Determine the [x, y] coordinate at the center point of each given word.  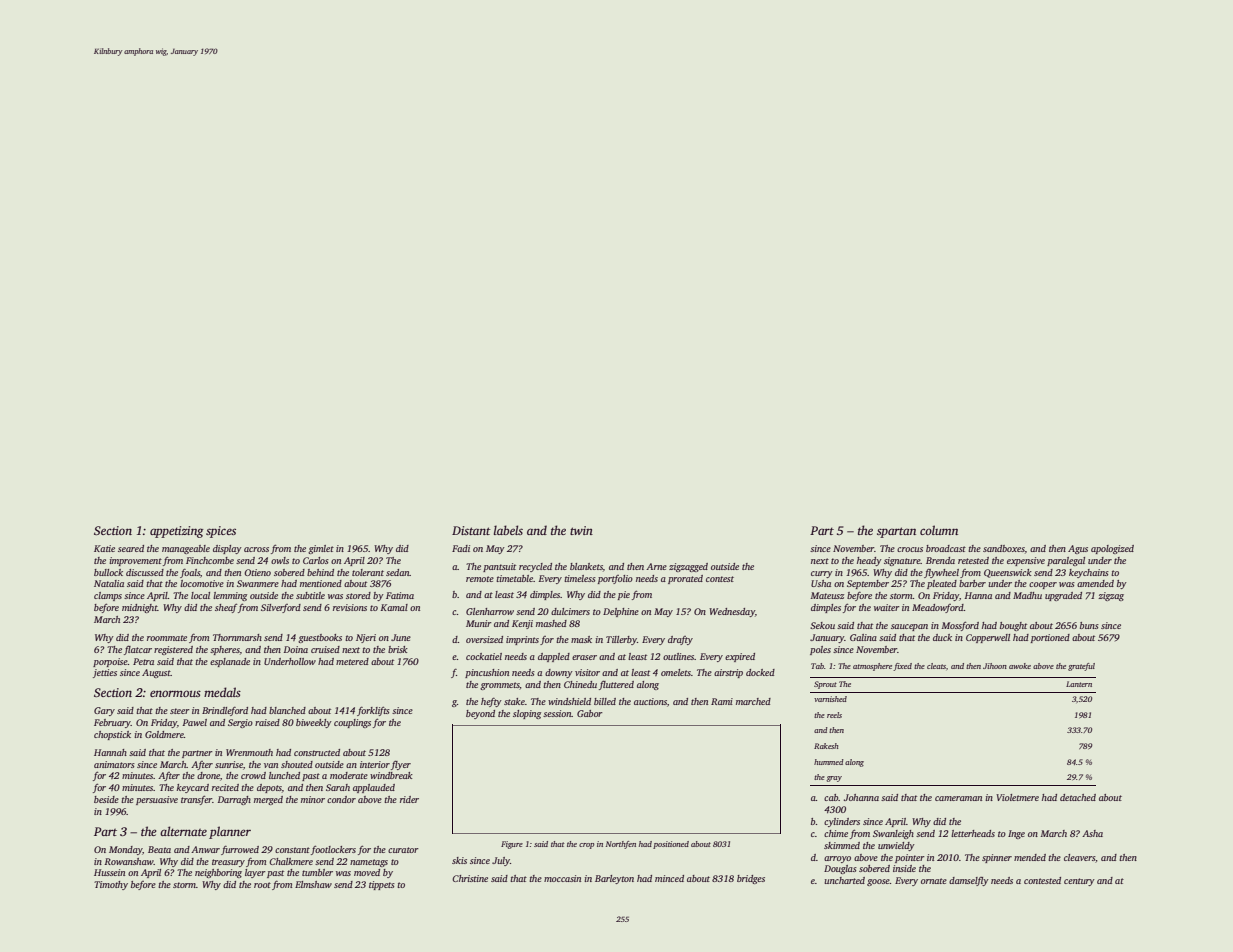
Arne [656, 566]
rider [409, 799]
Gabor [590, 713]
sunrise [229, 764]
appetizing [177, 532]
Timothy [111, 885]
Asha [1092, 833]
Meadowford [938, 608]
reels [834, 715]
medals [222, 692]
